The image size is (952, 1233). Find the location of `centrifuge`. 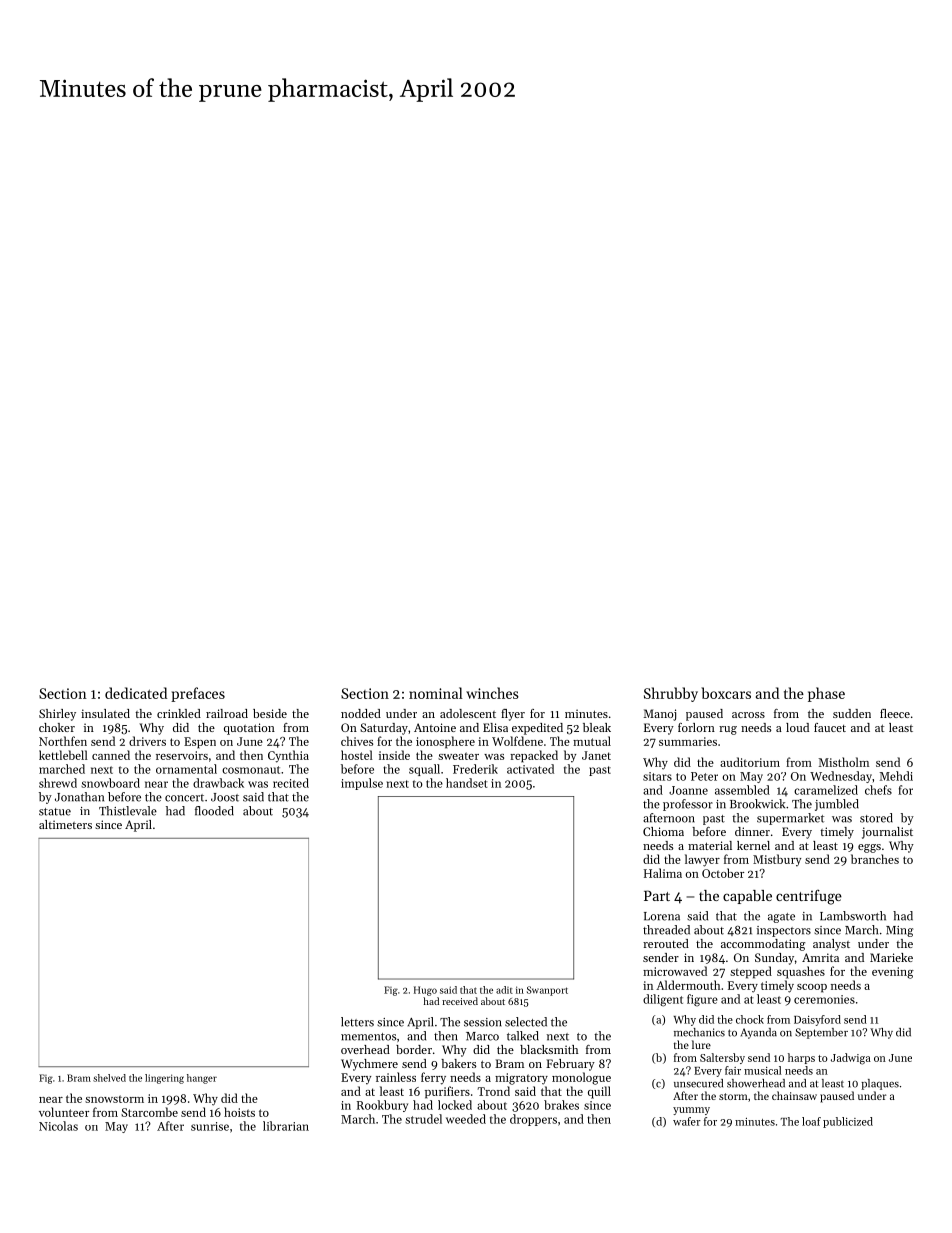

centrifuge is located at coordinates (809, 897).
